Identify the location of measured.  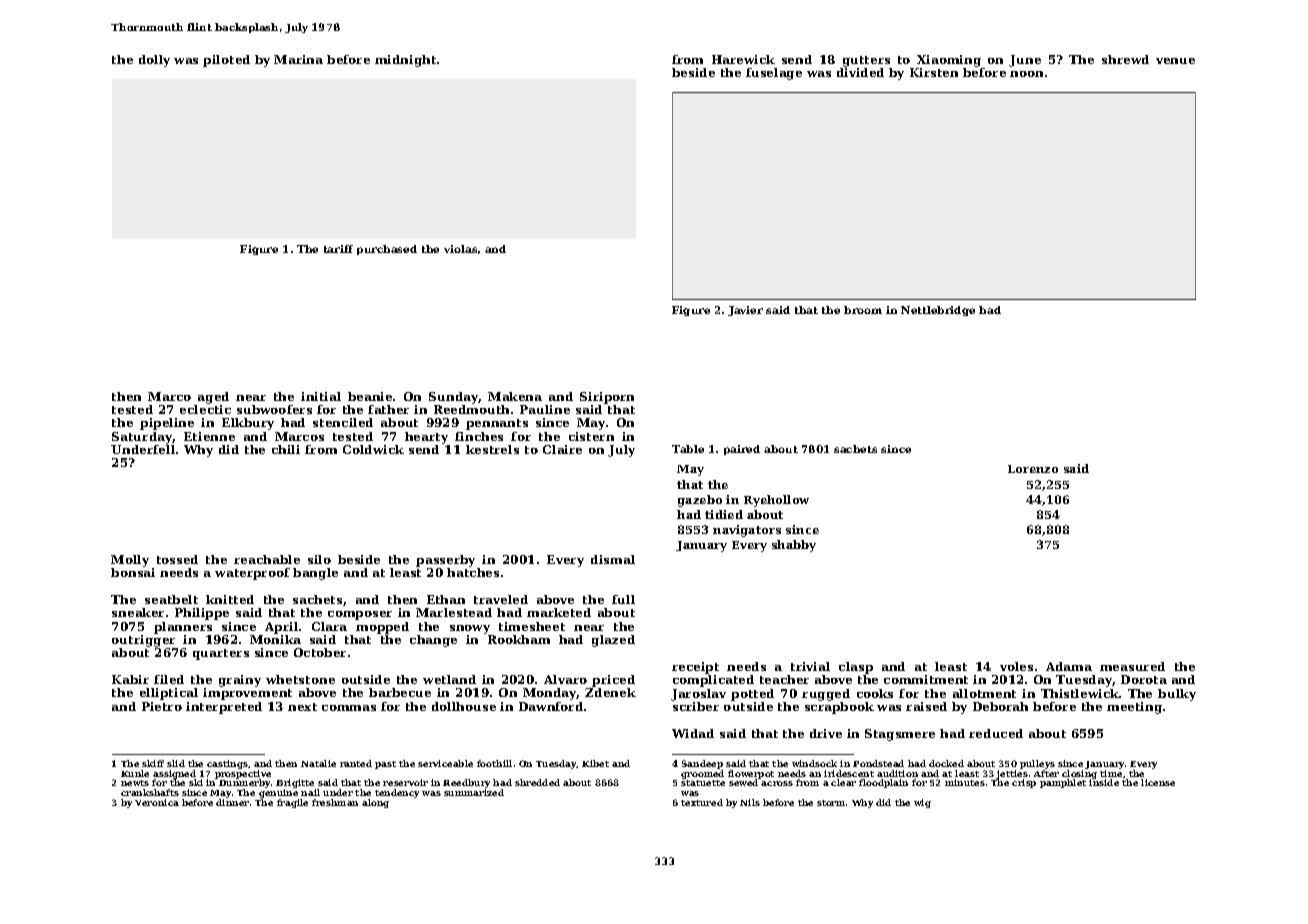
(1132, 666).
